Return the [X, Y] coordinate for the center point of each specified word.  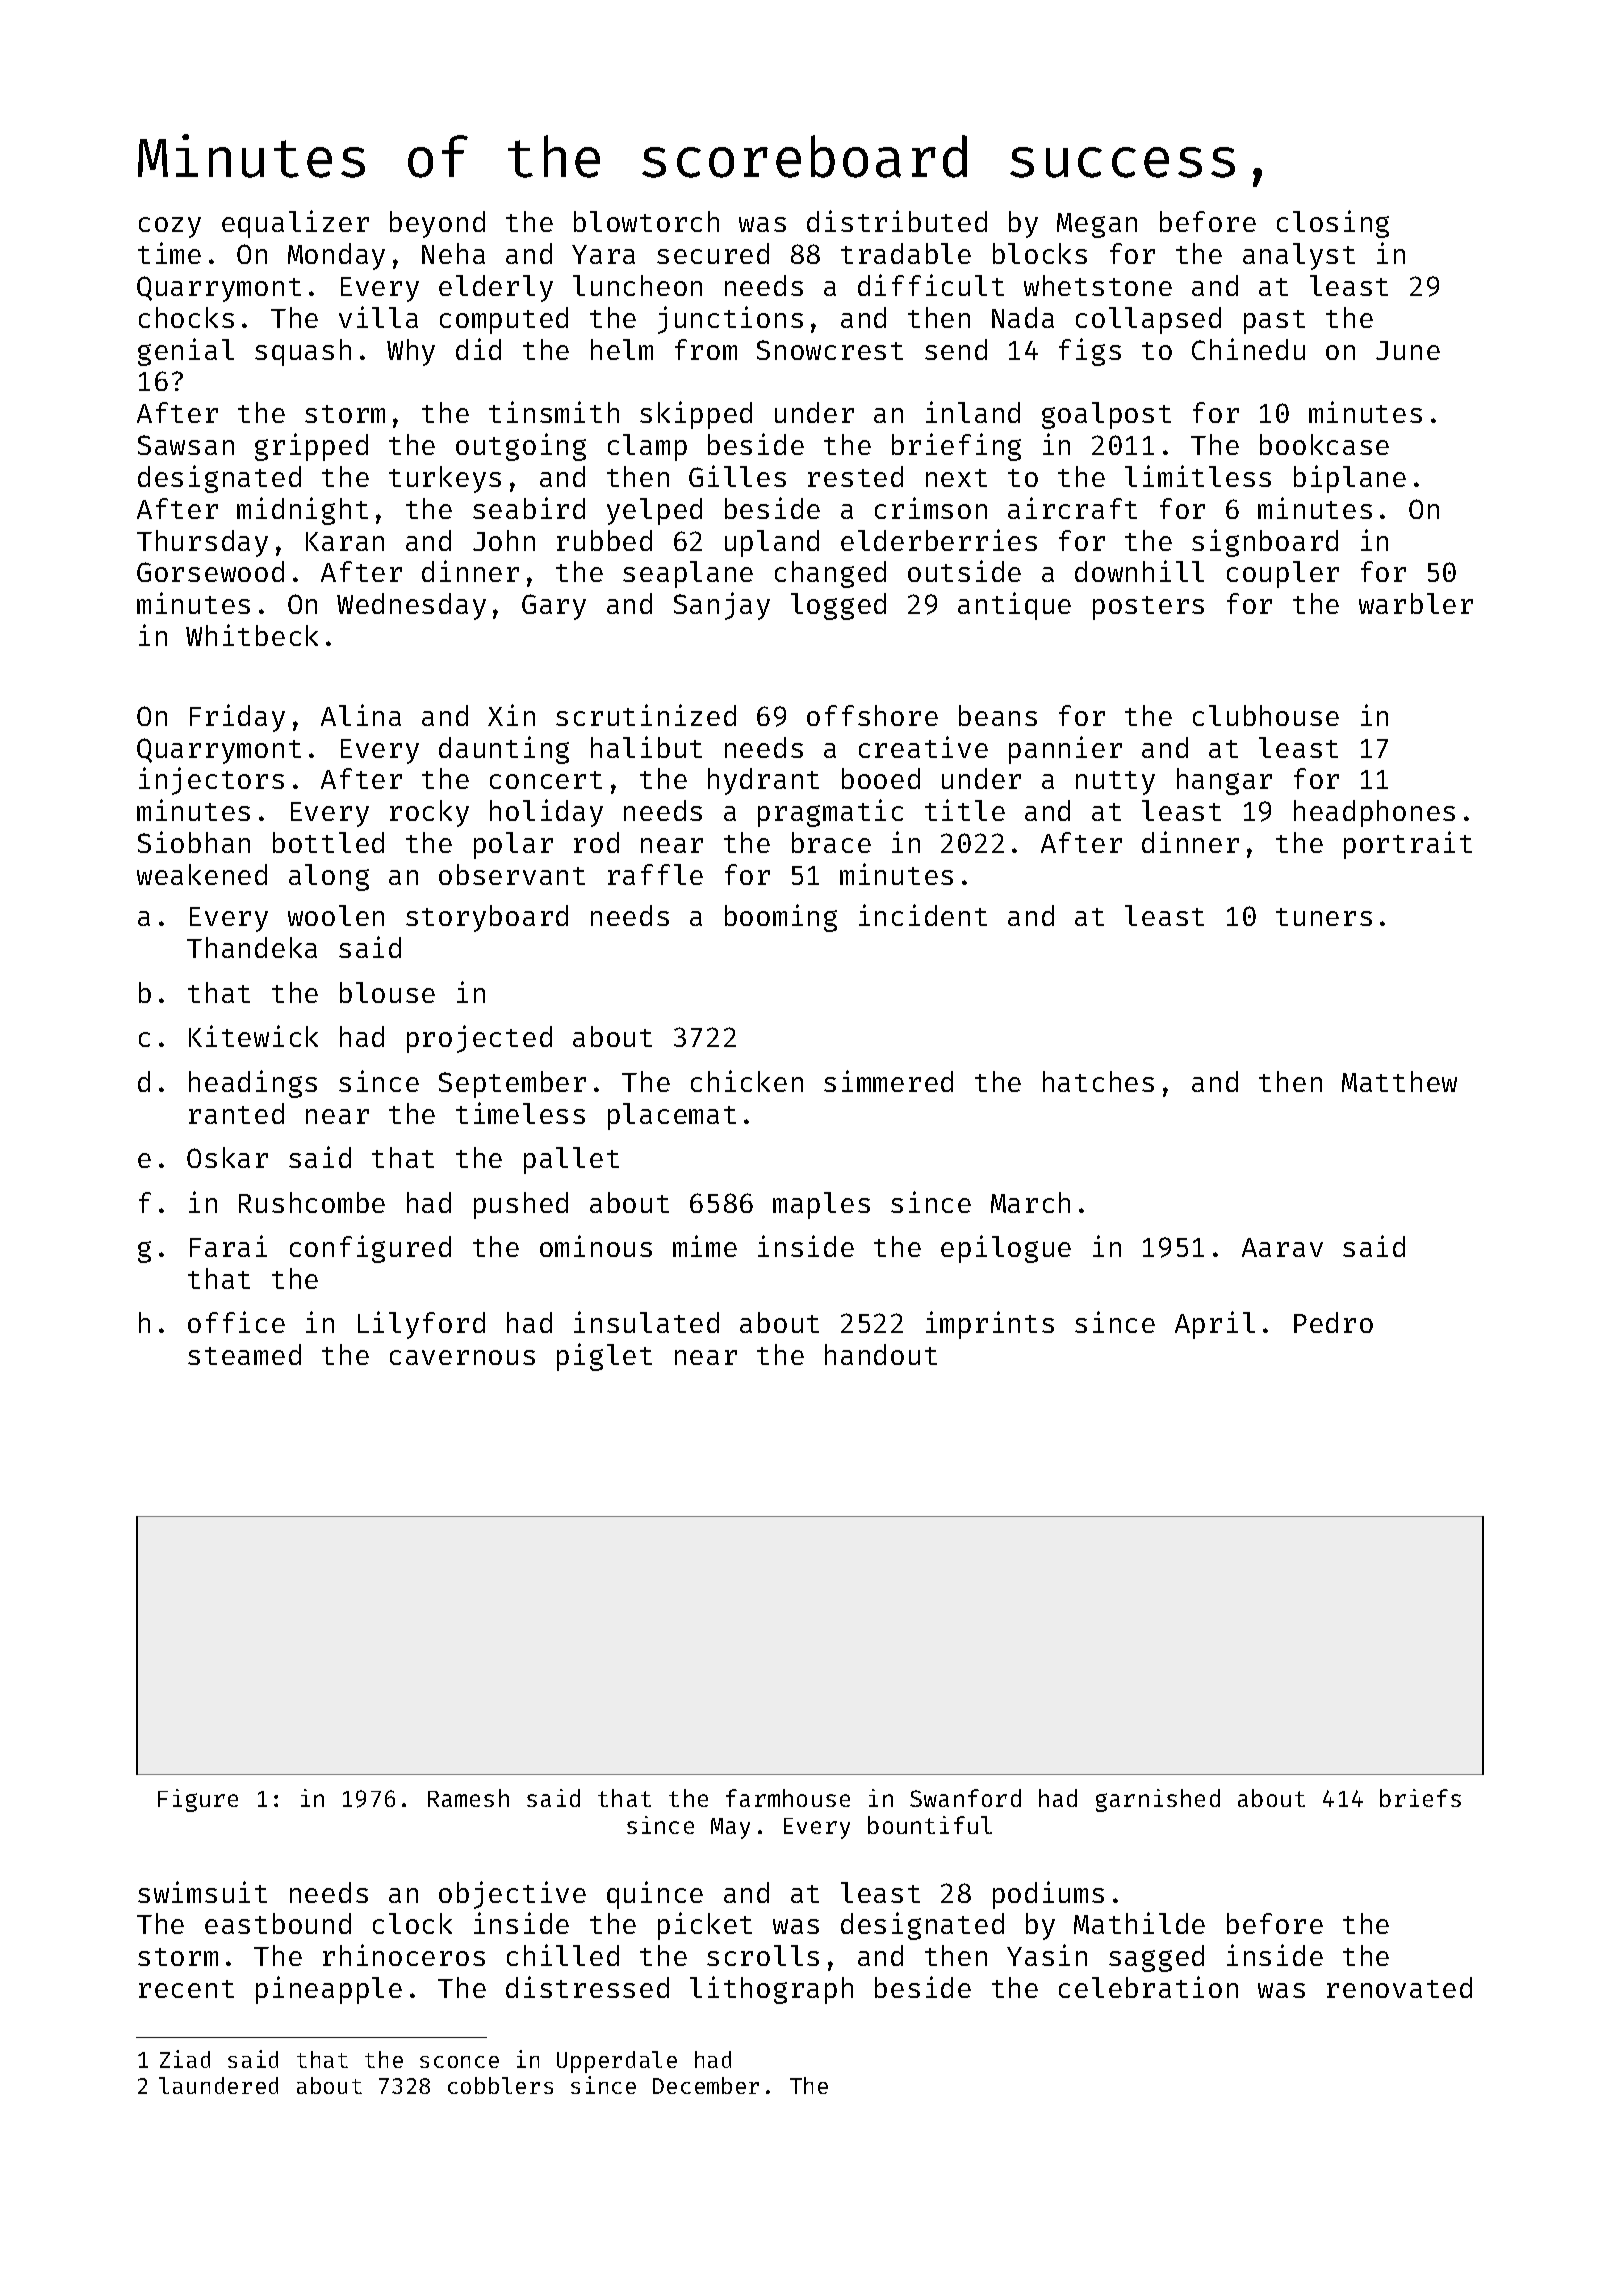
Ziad [185, 2059]
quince [655, 1895]
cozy [170, 227]
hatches [1098, 1081]
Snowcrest [830, 350]
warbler [1416, 603]
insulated [646, 1322]
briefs [1420, 1798]
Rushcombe [312, 1202]
